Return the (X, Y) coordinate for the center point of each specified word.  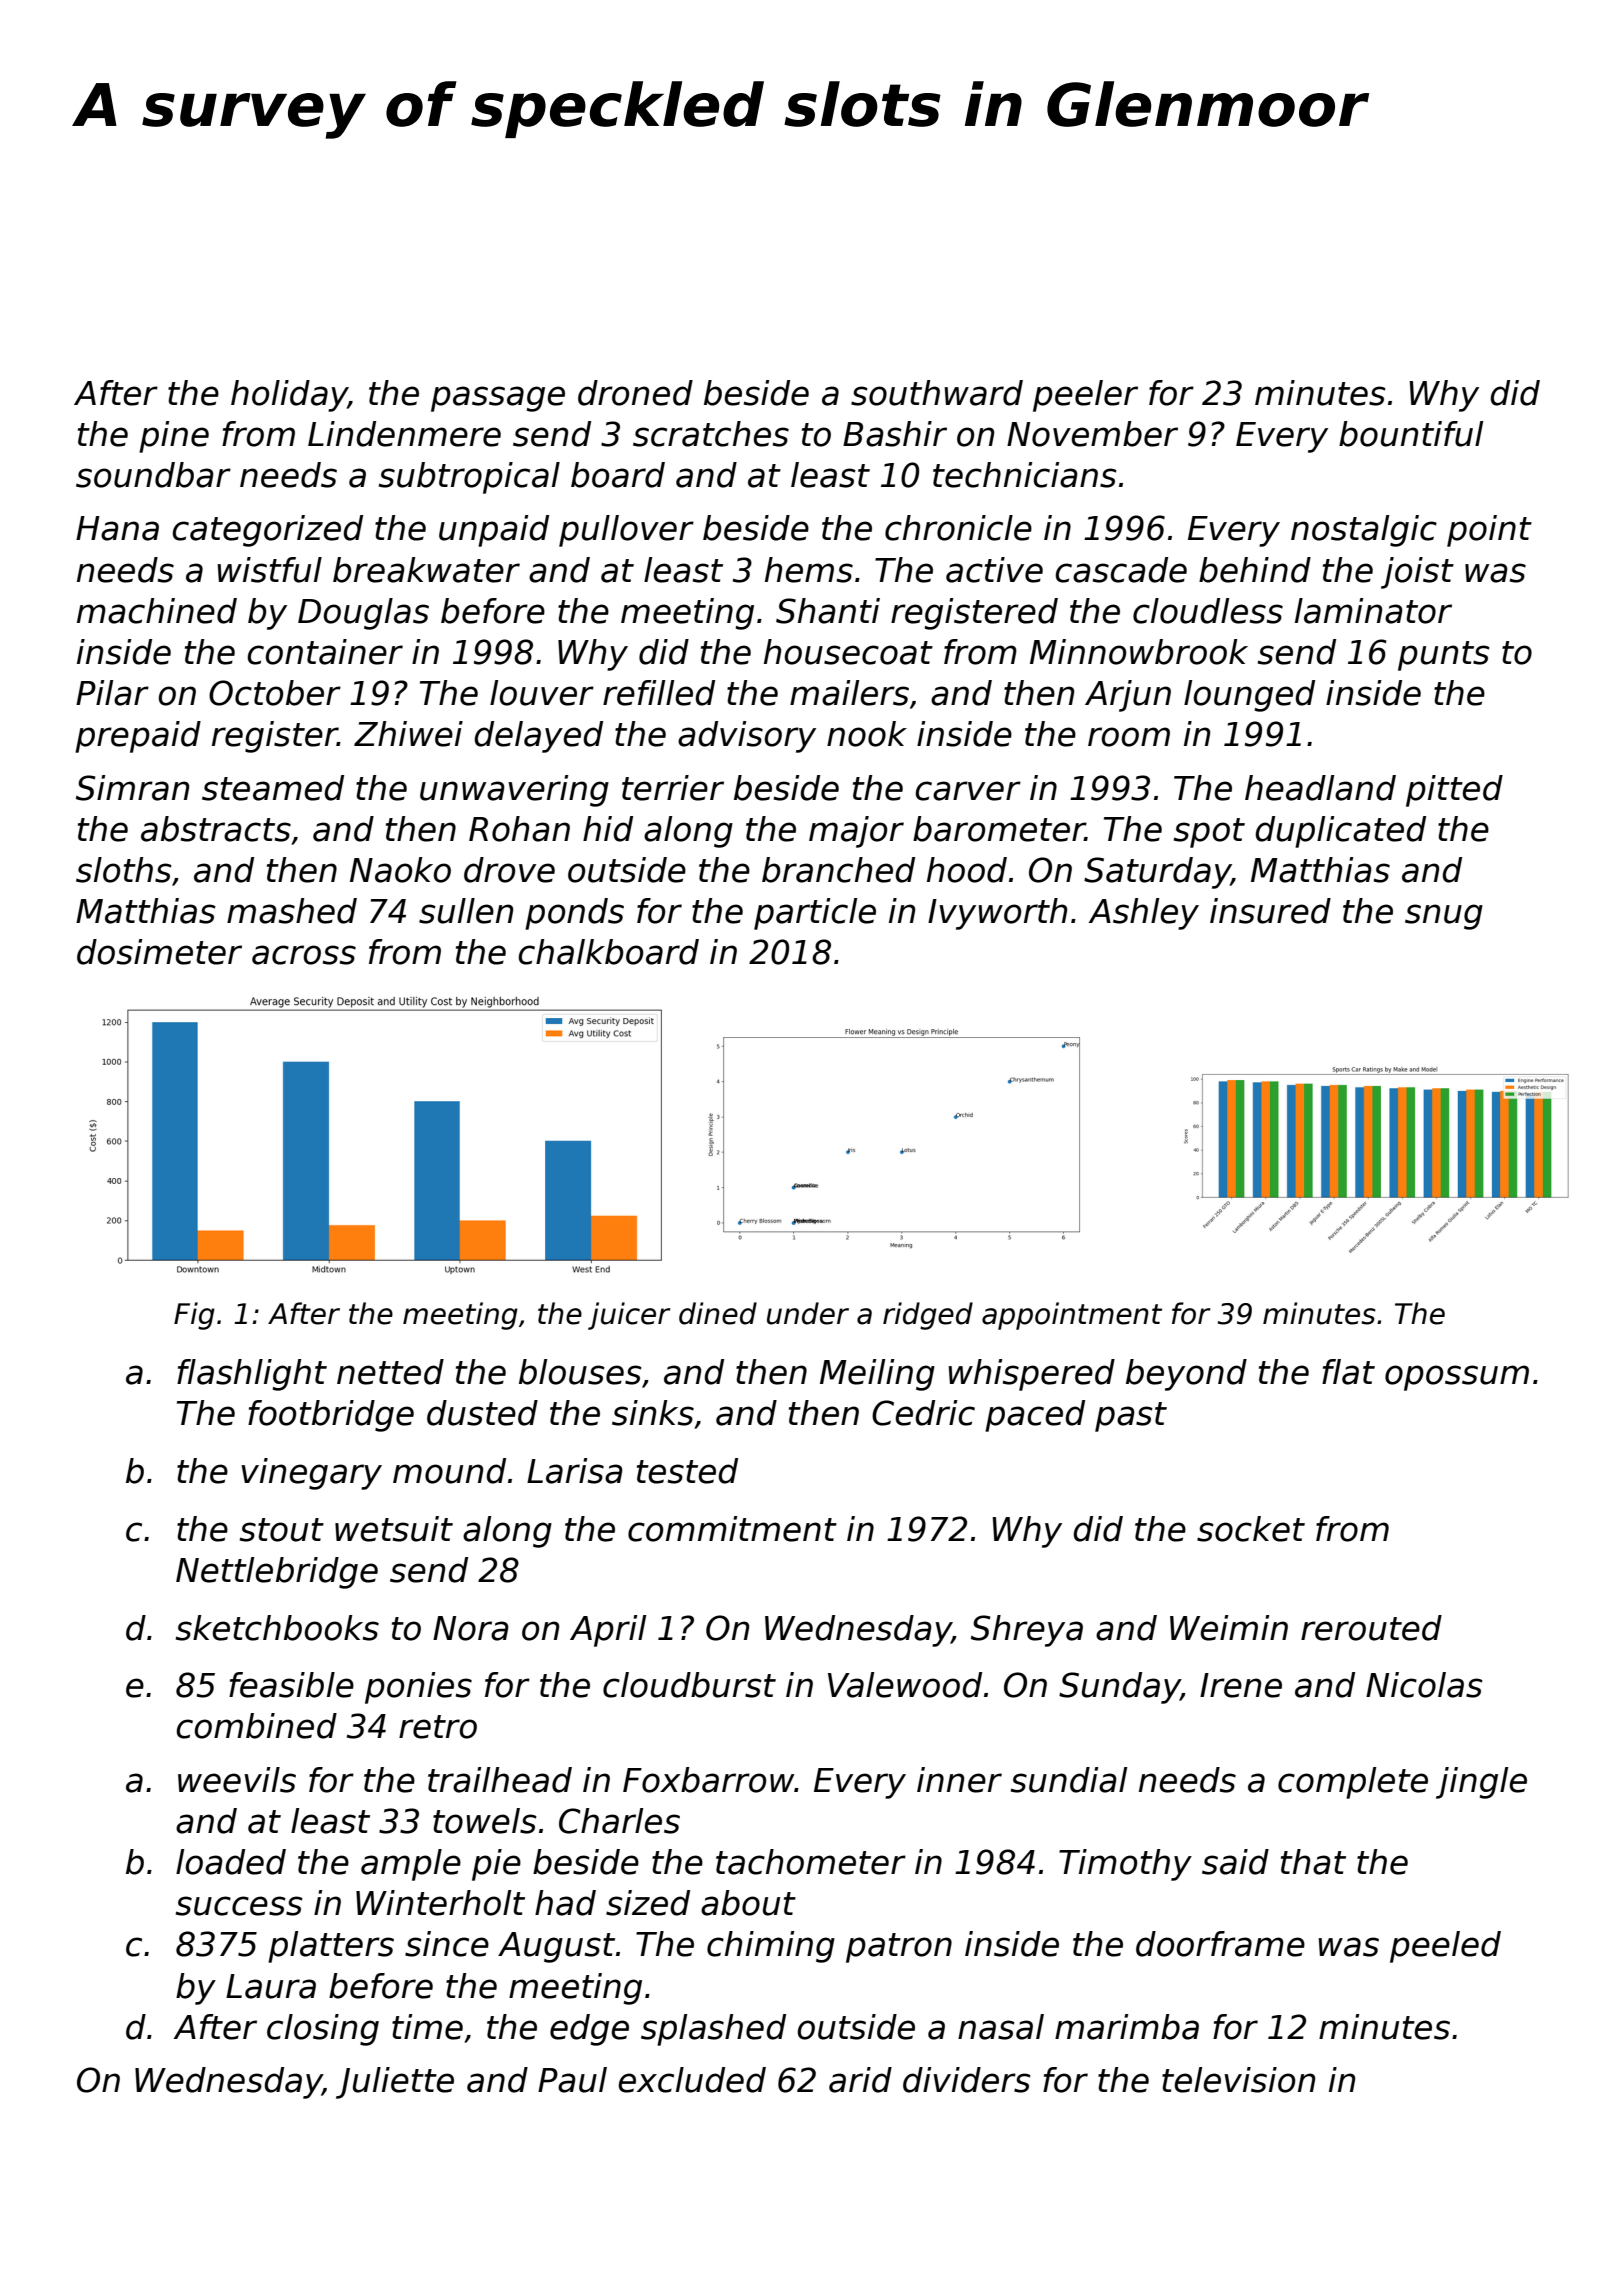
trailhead (500, 1780)
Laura (271, 1986)
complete (1353, 1783)
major (856, 832)
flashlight (252, 1375)
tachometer (811, 1862)
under (808, 1313)
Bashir (895, 434)
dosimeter (159, 952)
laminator (1373, 611)
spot (1209, 833)
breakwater (426, 570)
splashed (713, 2030)
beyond (1186, 1375)
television (1238, 2080)
